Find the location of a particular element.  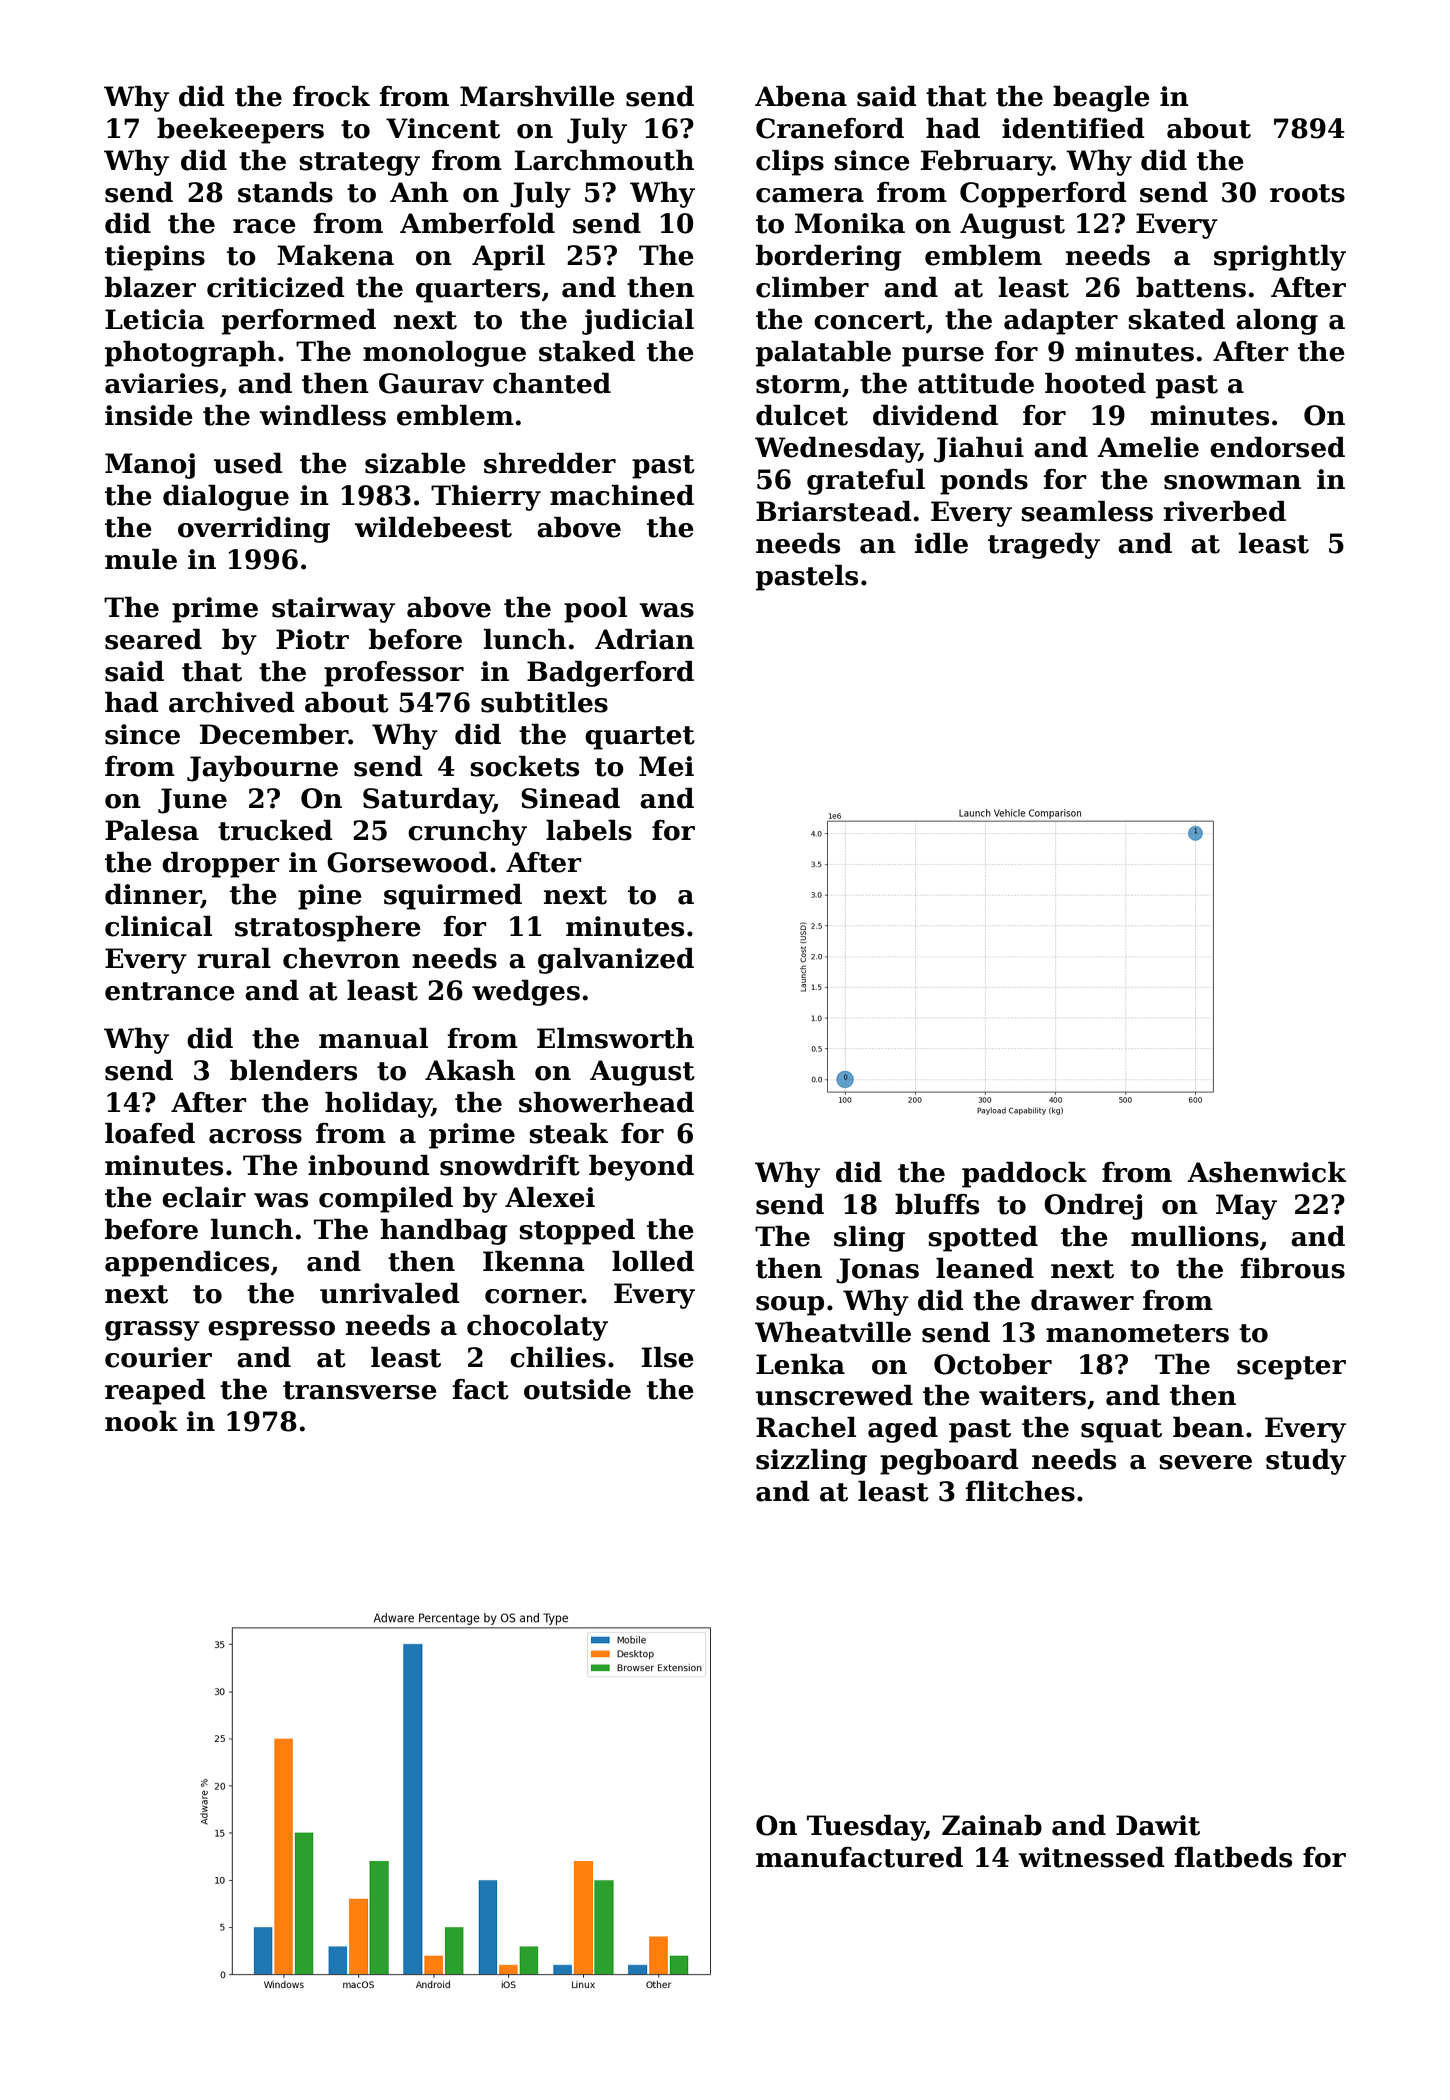

Mei is located at coordinates (666, 766).
